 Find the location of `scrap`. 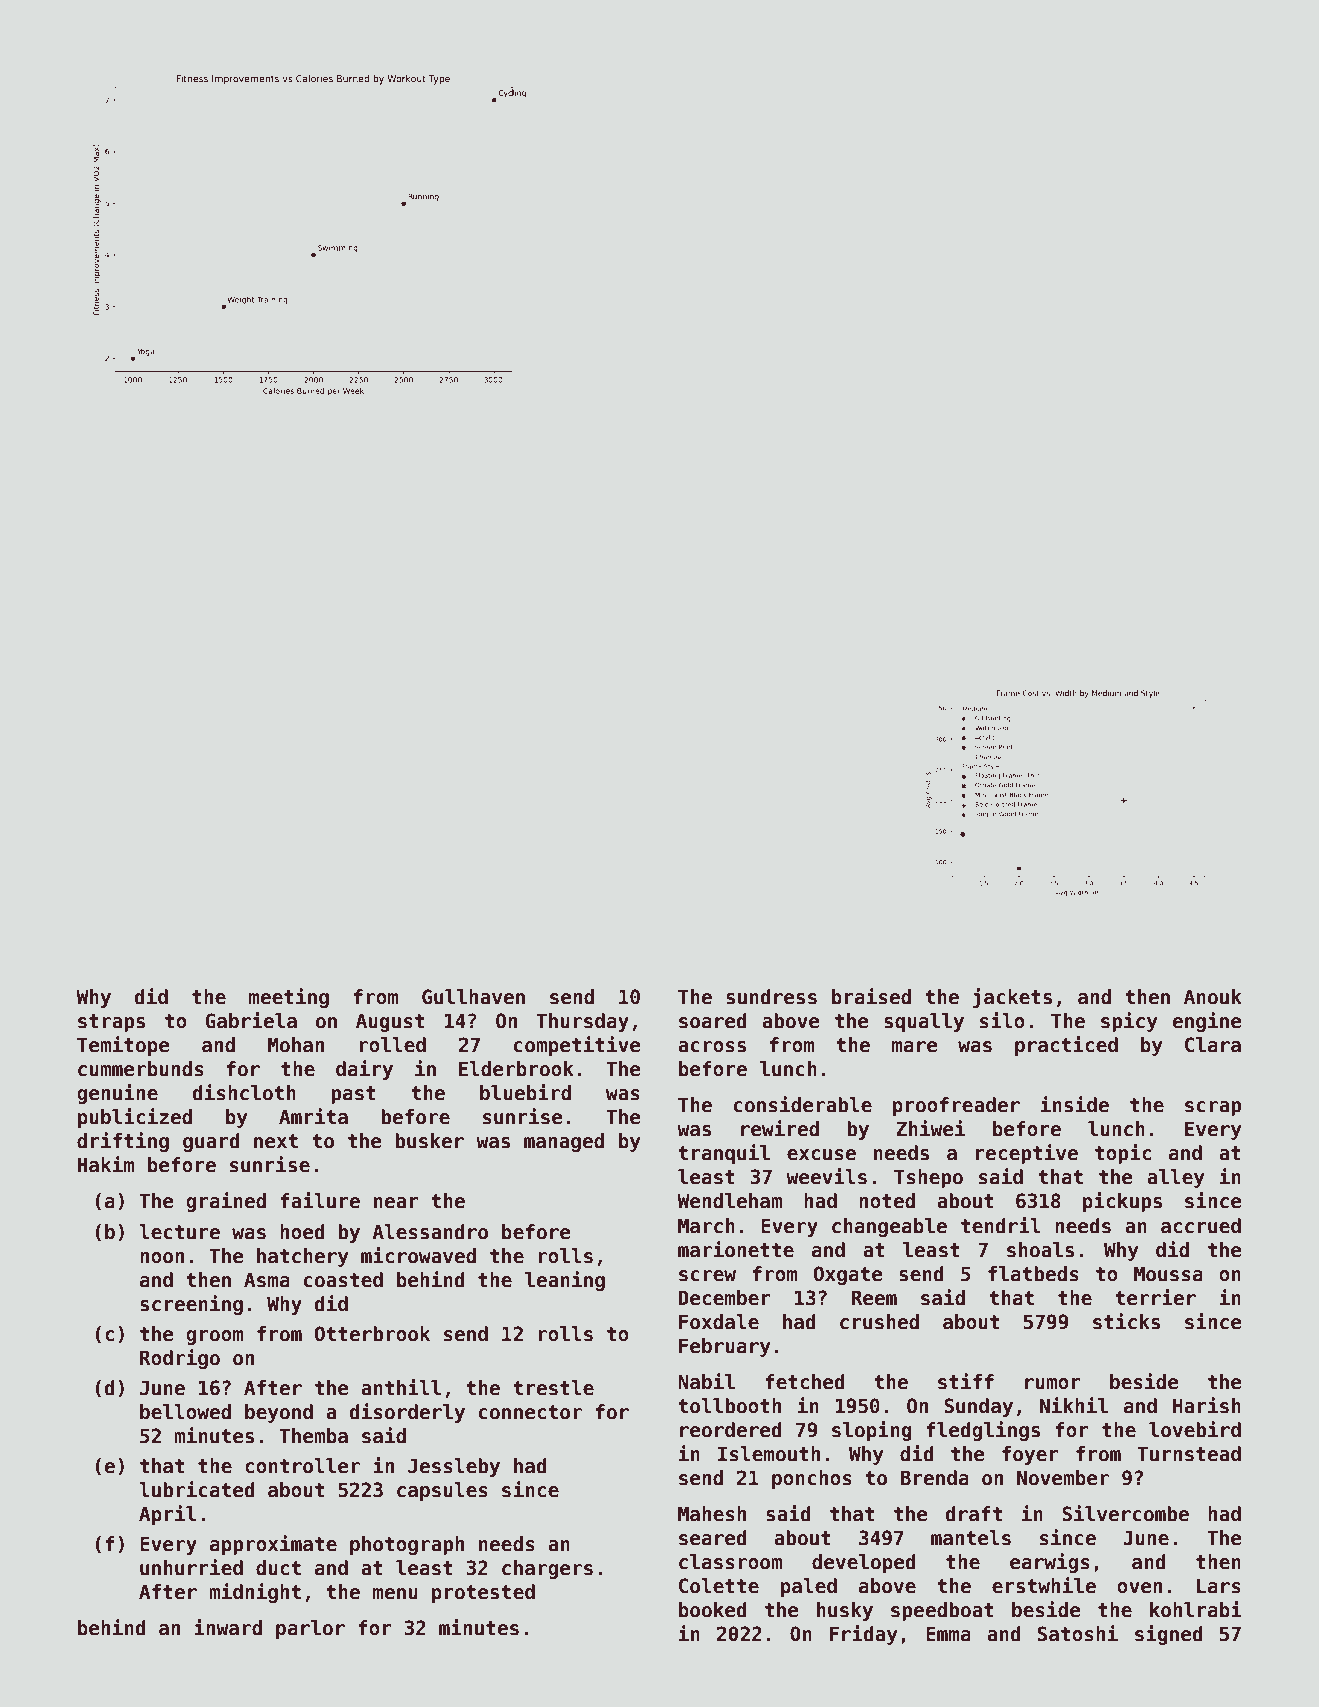

scrap is located at coordinates (1213, 1108).
